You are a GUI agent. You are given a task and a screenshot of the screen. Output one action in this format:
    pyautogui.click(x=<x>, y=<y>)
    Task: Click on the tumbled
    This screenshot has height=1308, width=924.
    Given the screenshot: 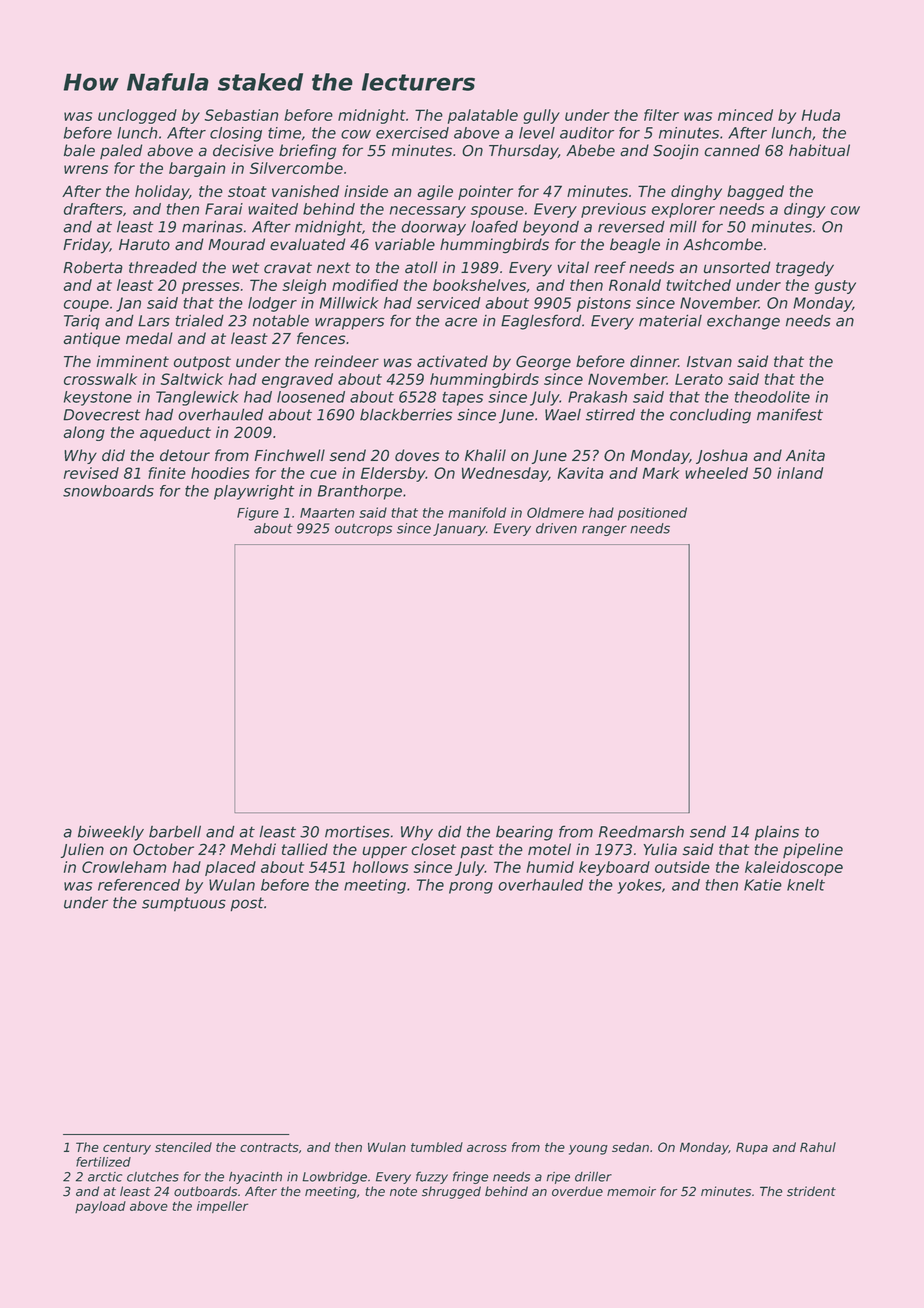 What is the action you would take?
    pyautogui.click(x=437, y=1147)
